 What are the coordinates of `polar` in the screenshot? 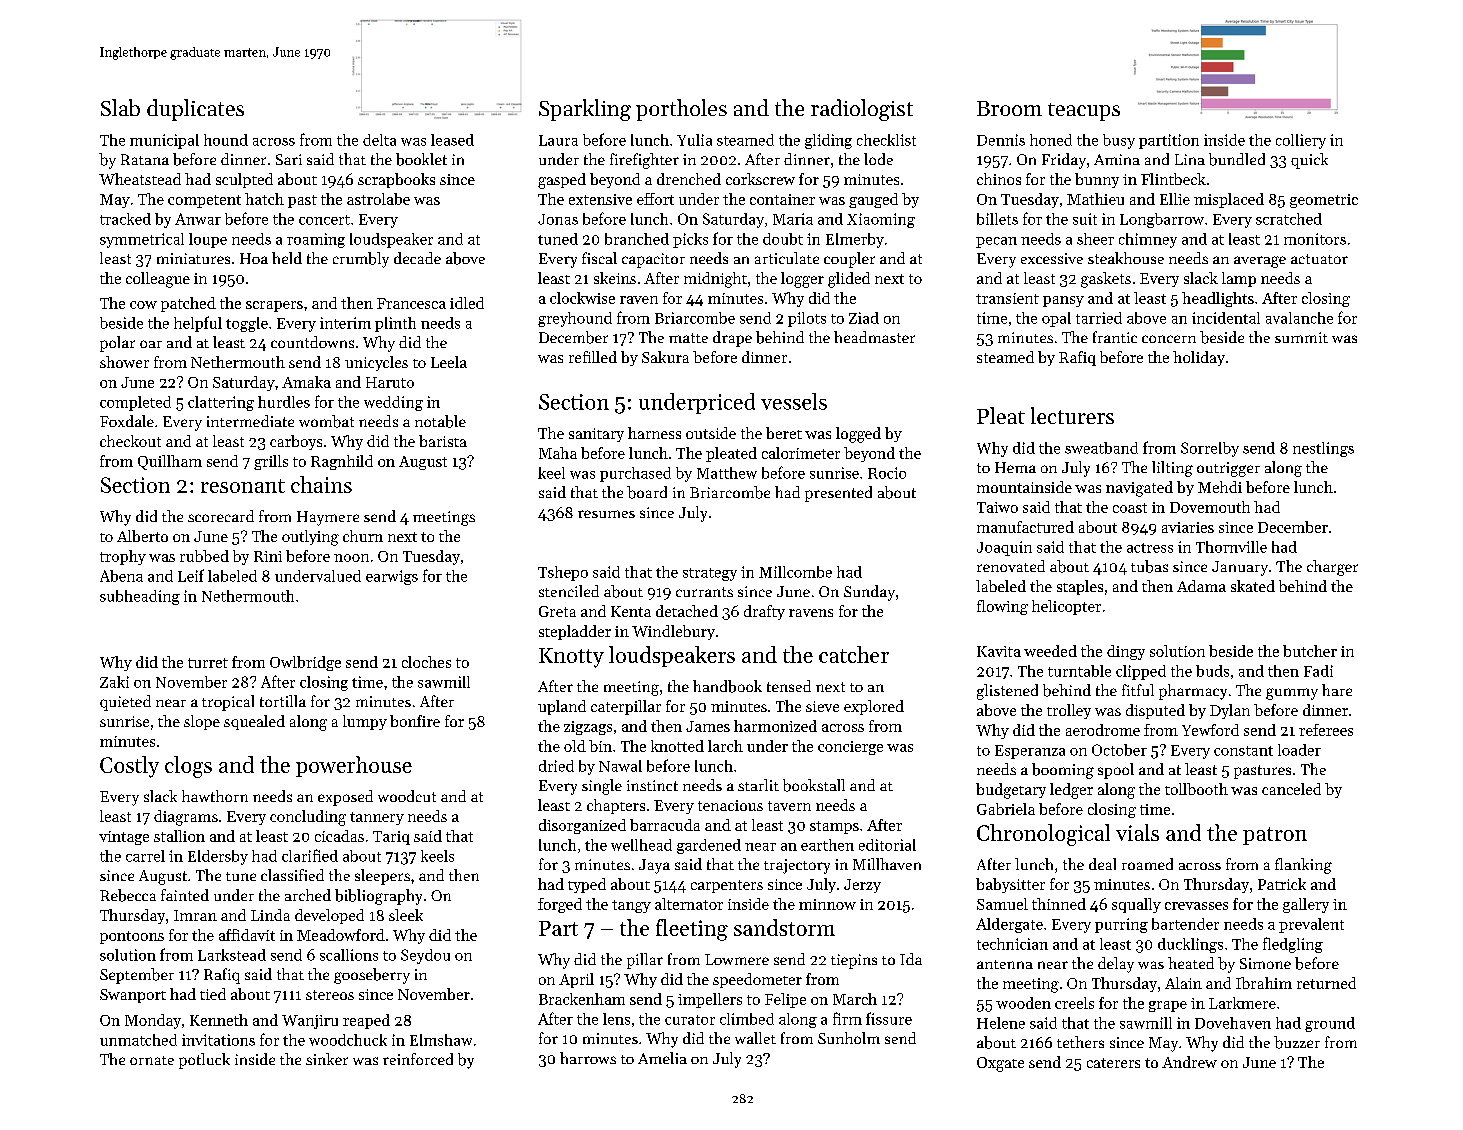 It's located at (117, 344).
